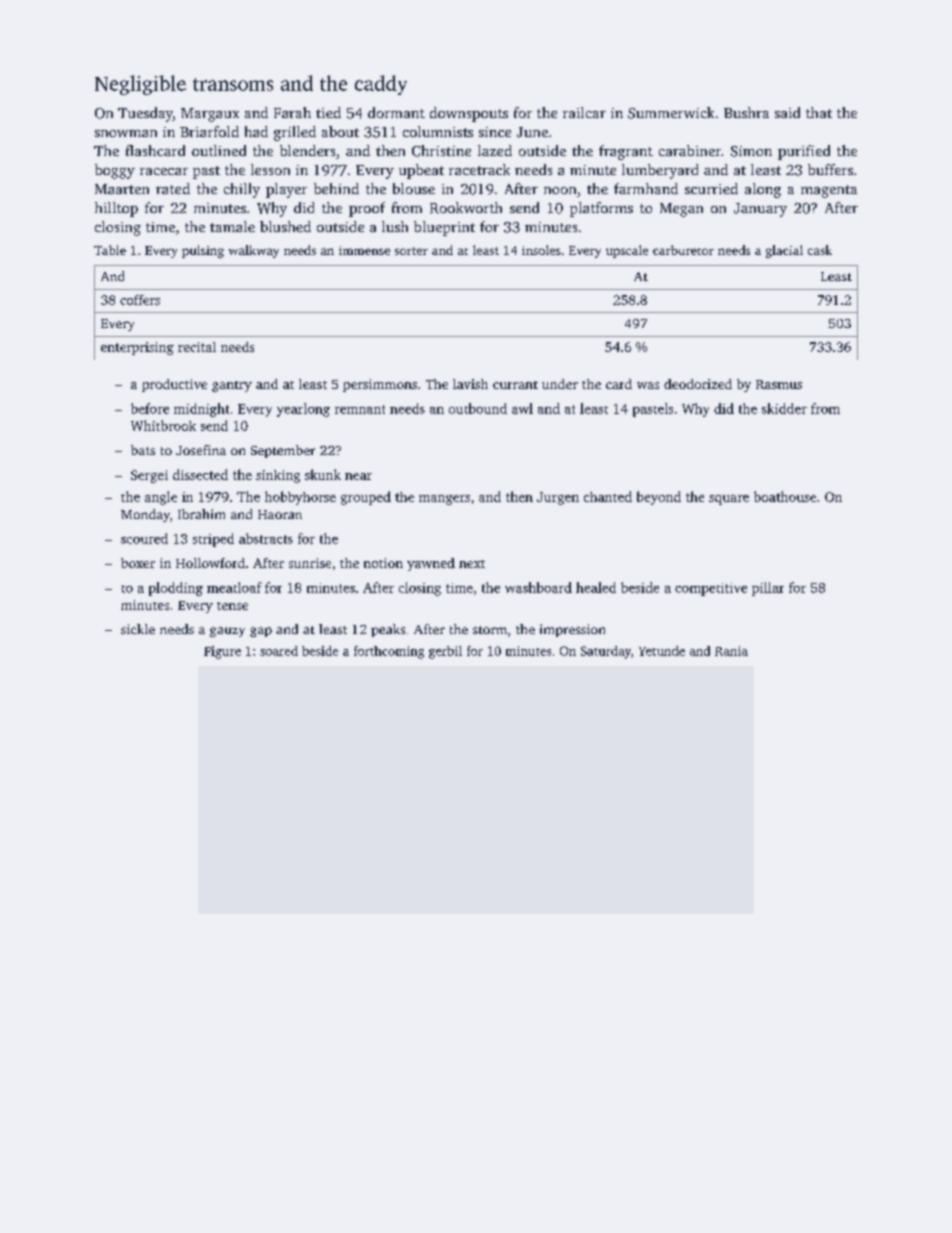 This screenshot has height=1233, width=952. Describe the element at coordinates (380, 385) in the screenshot. I see `persimmons` at that location.
